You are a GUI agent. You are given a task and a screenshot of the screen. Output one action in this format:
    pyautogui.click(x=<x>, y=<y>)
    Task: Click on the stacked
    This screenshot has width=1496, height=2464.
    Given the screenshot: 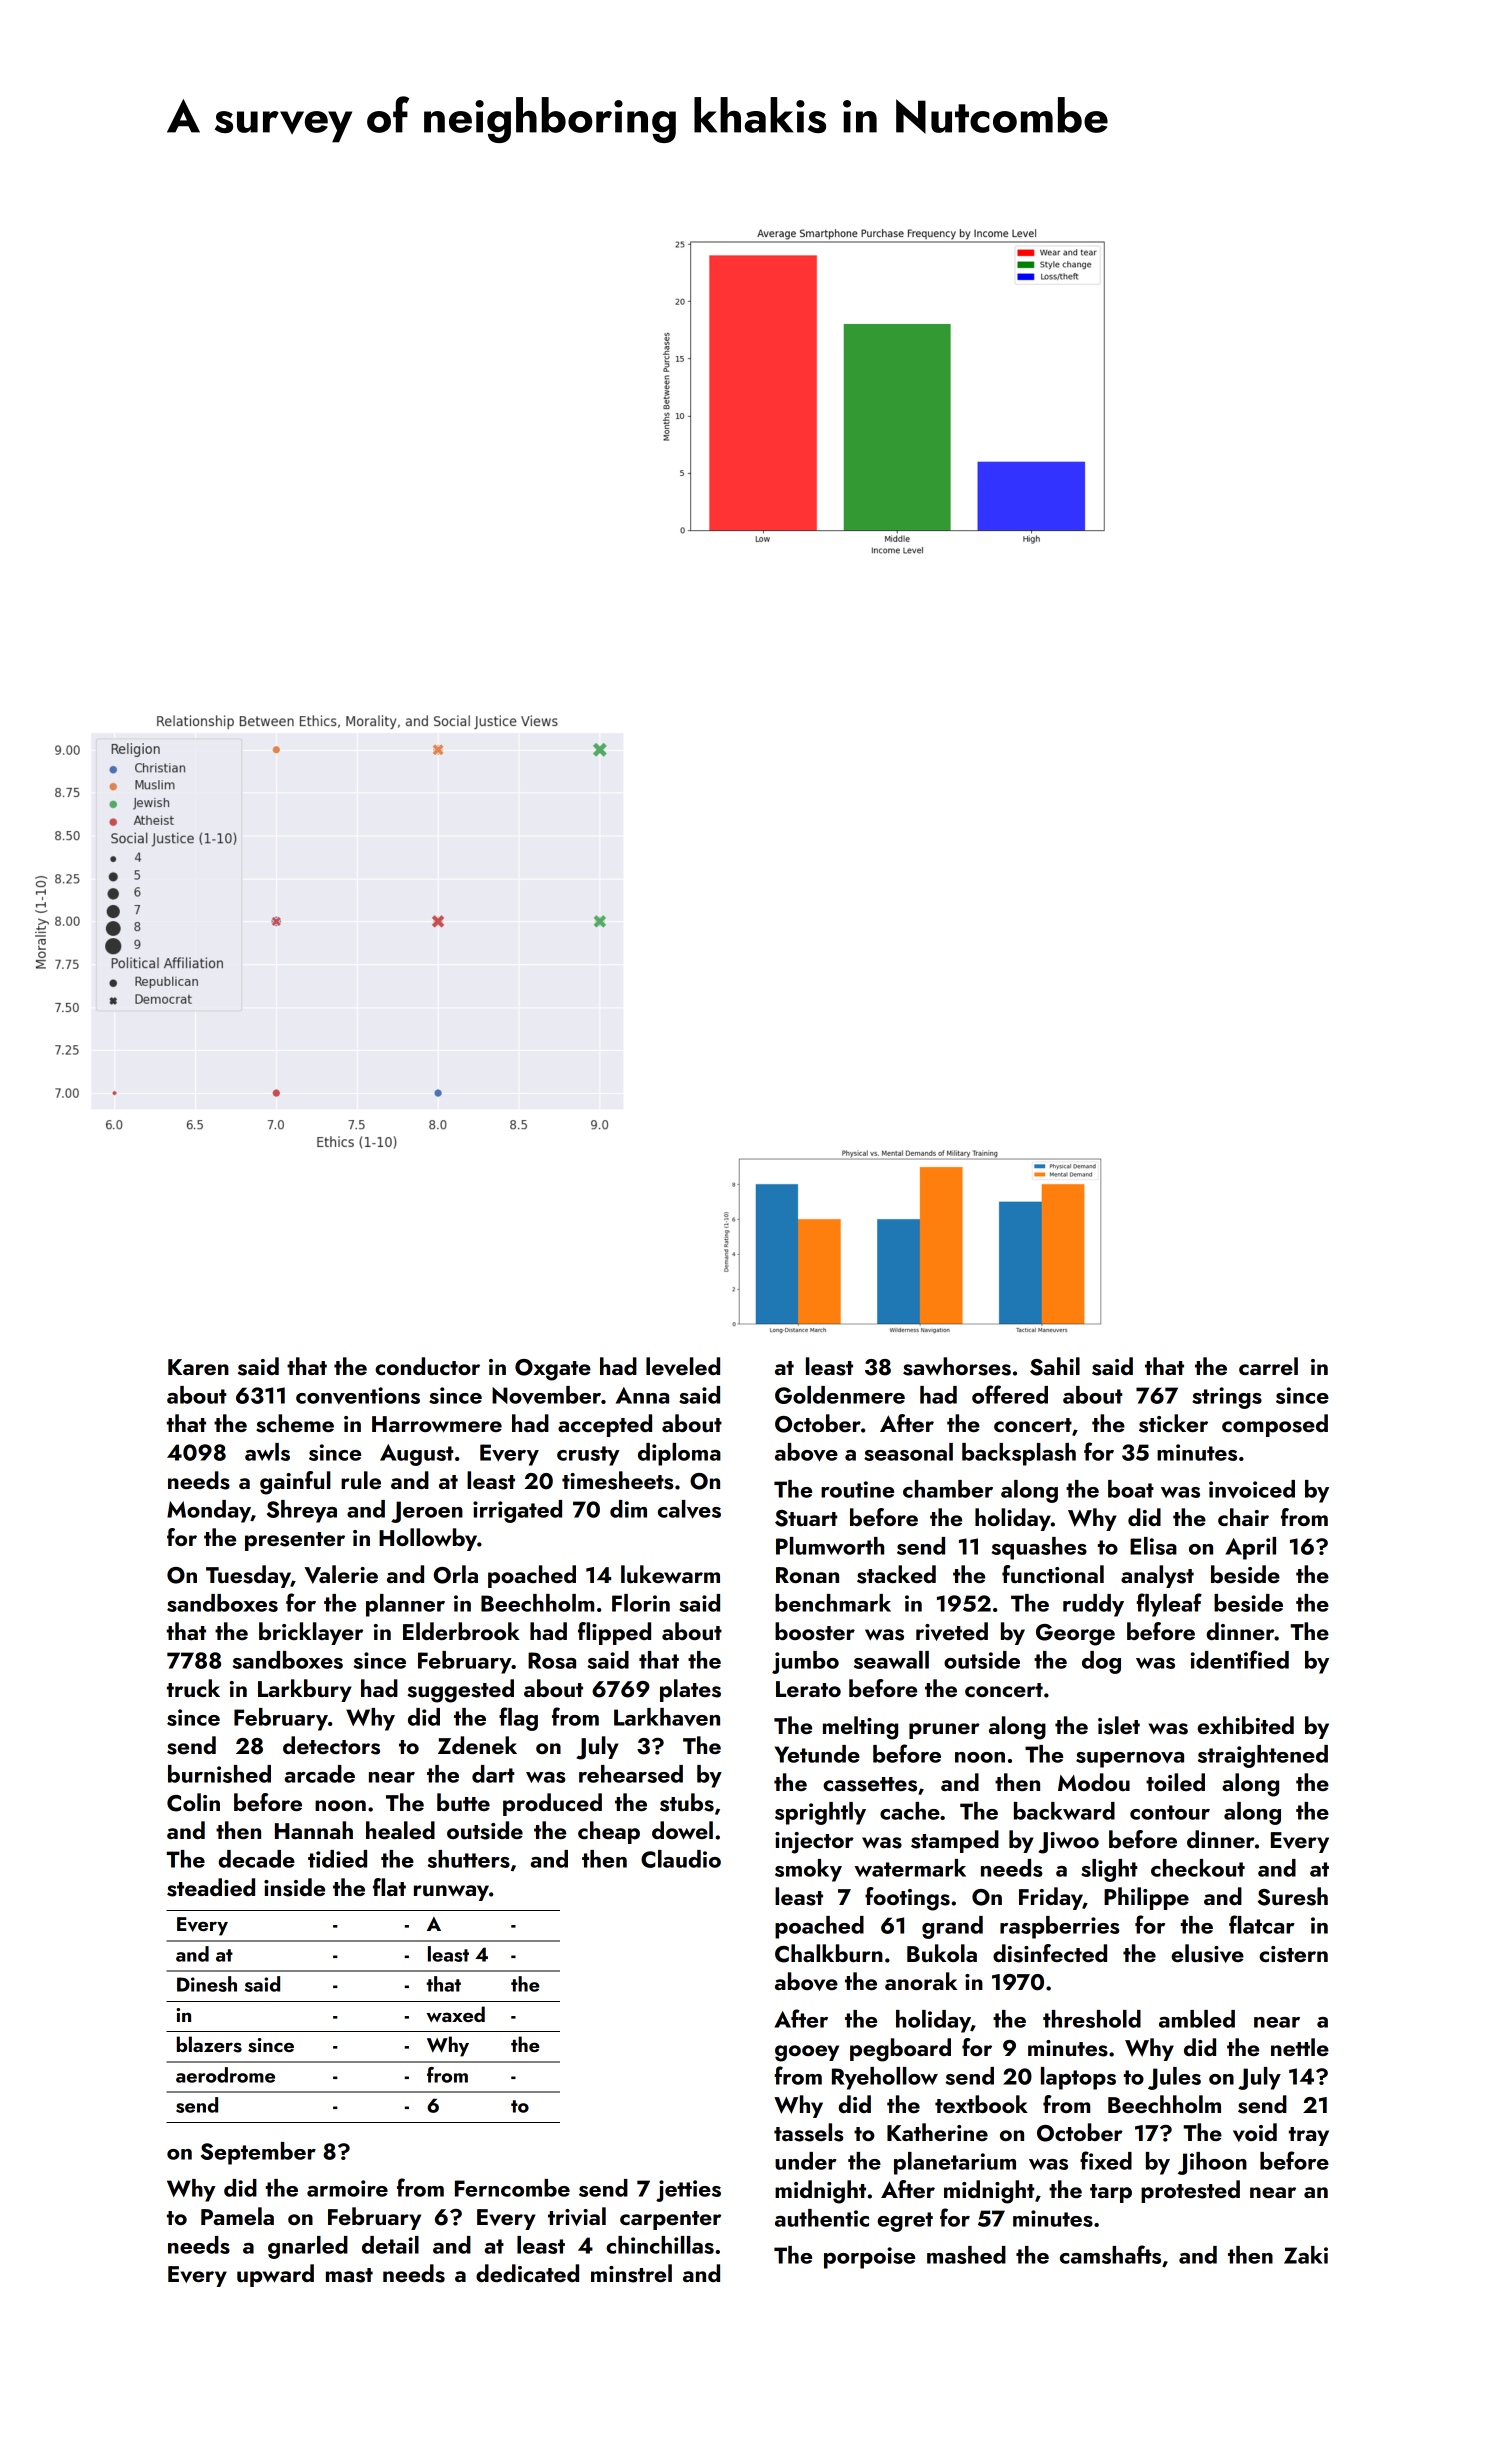 What is the action you would take?
    pyautogui.click(x=896, y=1574)
